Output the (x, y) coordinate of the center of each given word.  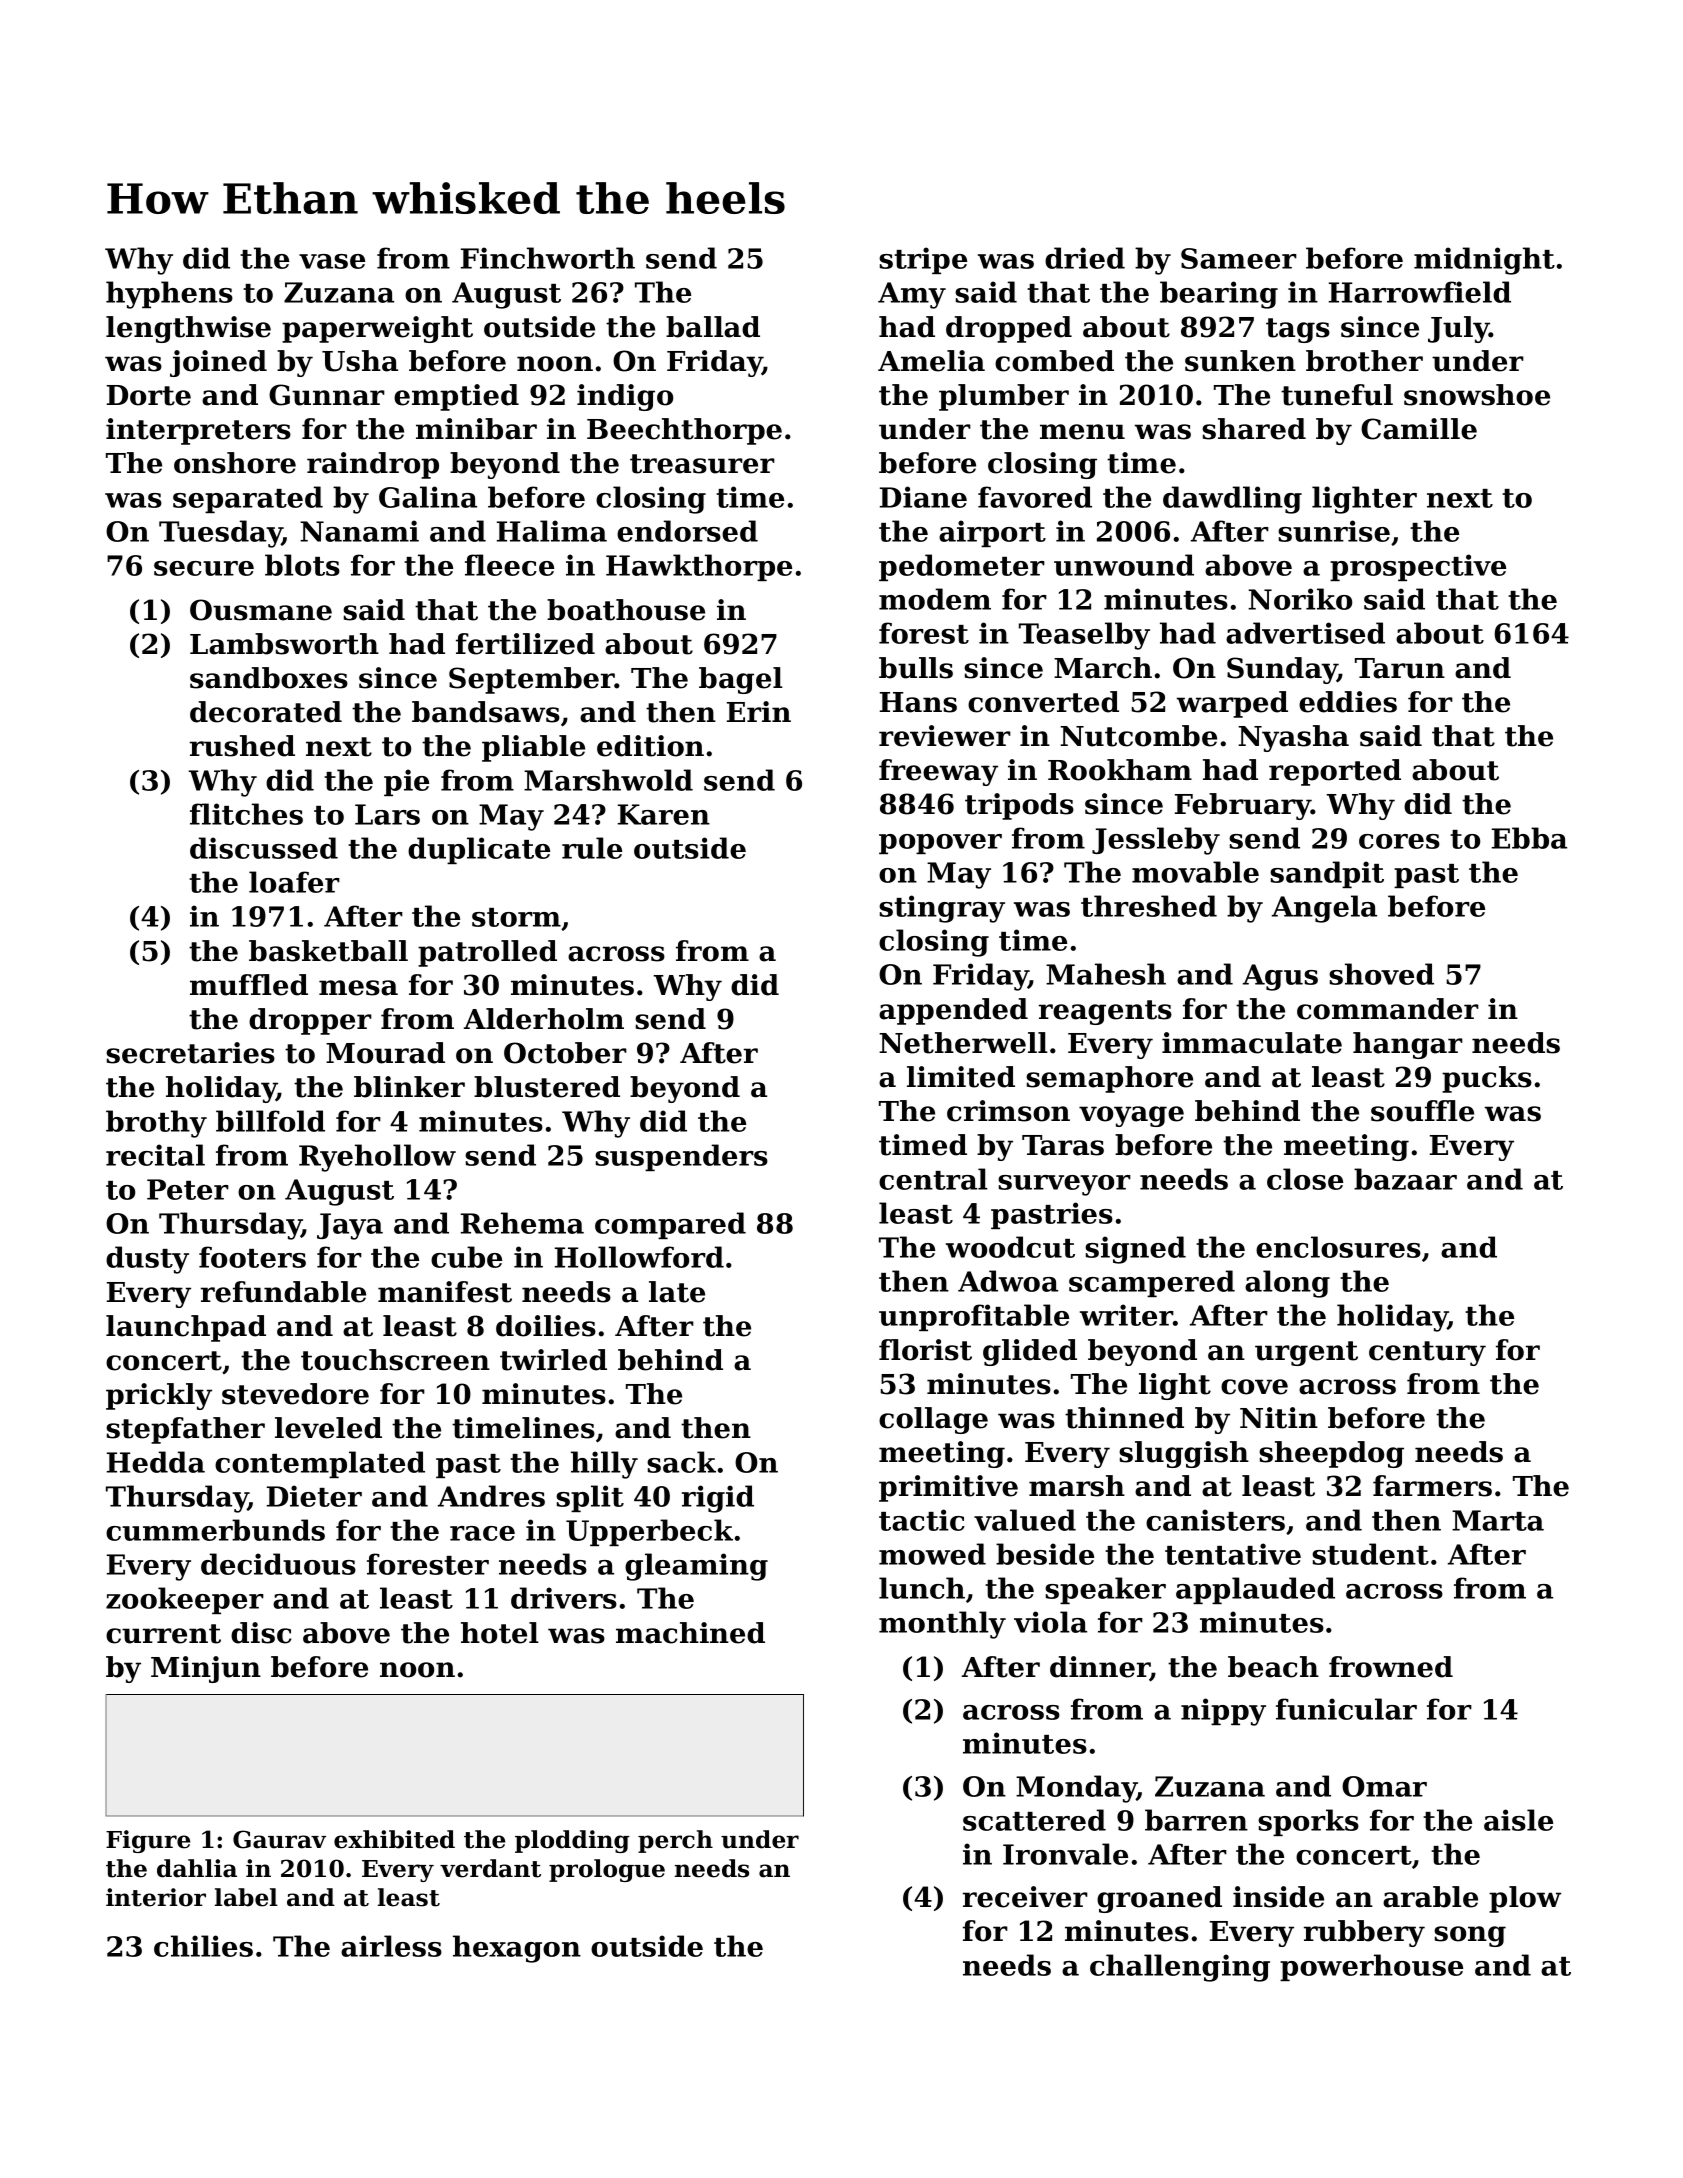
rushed (242, 746)
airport (992, 533)
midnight (1484, 261)
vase (332, 261)
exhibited (394, 1839)
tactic (922, 1520)
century (1427, 1353)
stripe (923, 260)
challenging (1180, 1968)
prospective (1418, 567)
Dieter (314, 1496)
